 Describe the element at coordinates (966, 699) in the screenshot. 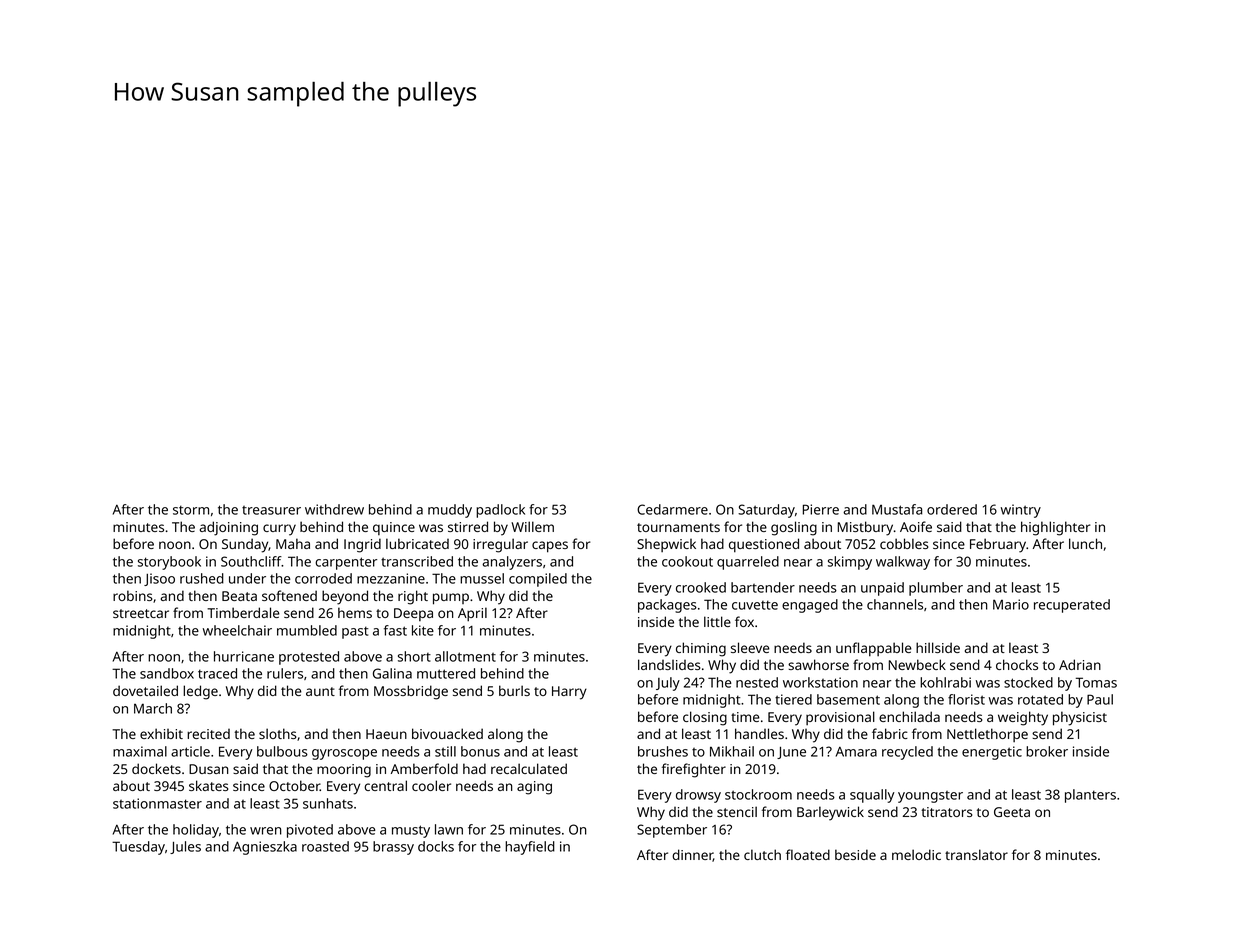

I see `florist` at that location.
